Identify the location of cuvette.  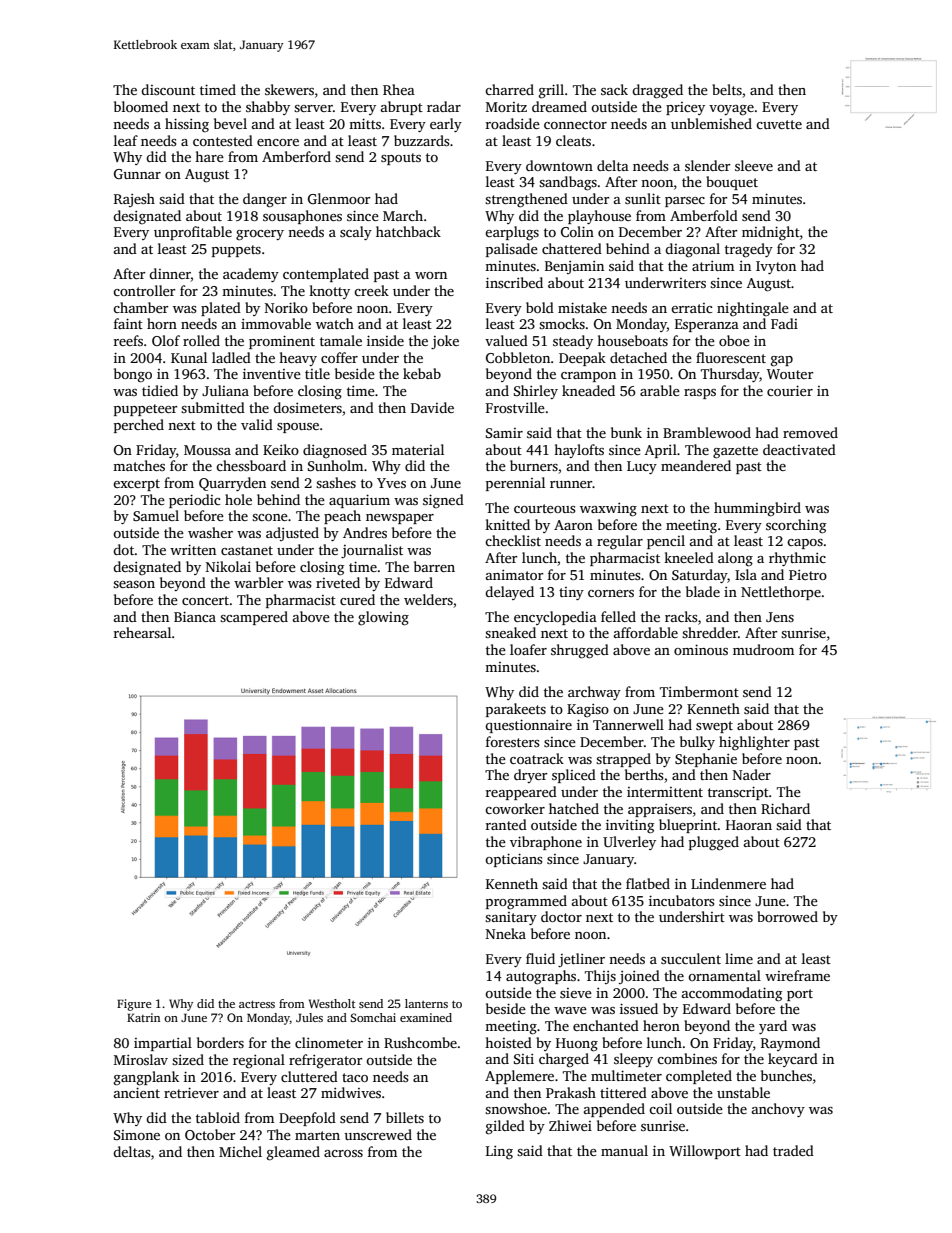
(779, 124).
